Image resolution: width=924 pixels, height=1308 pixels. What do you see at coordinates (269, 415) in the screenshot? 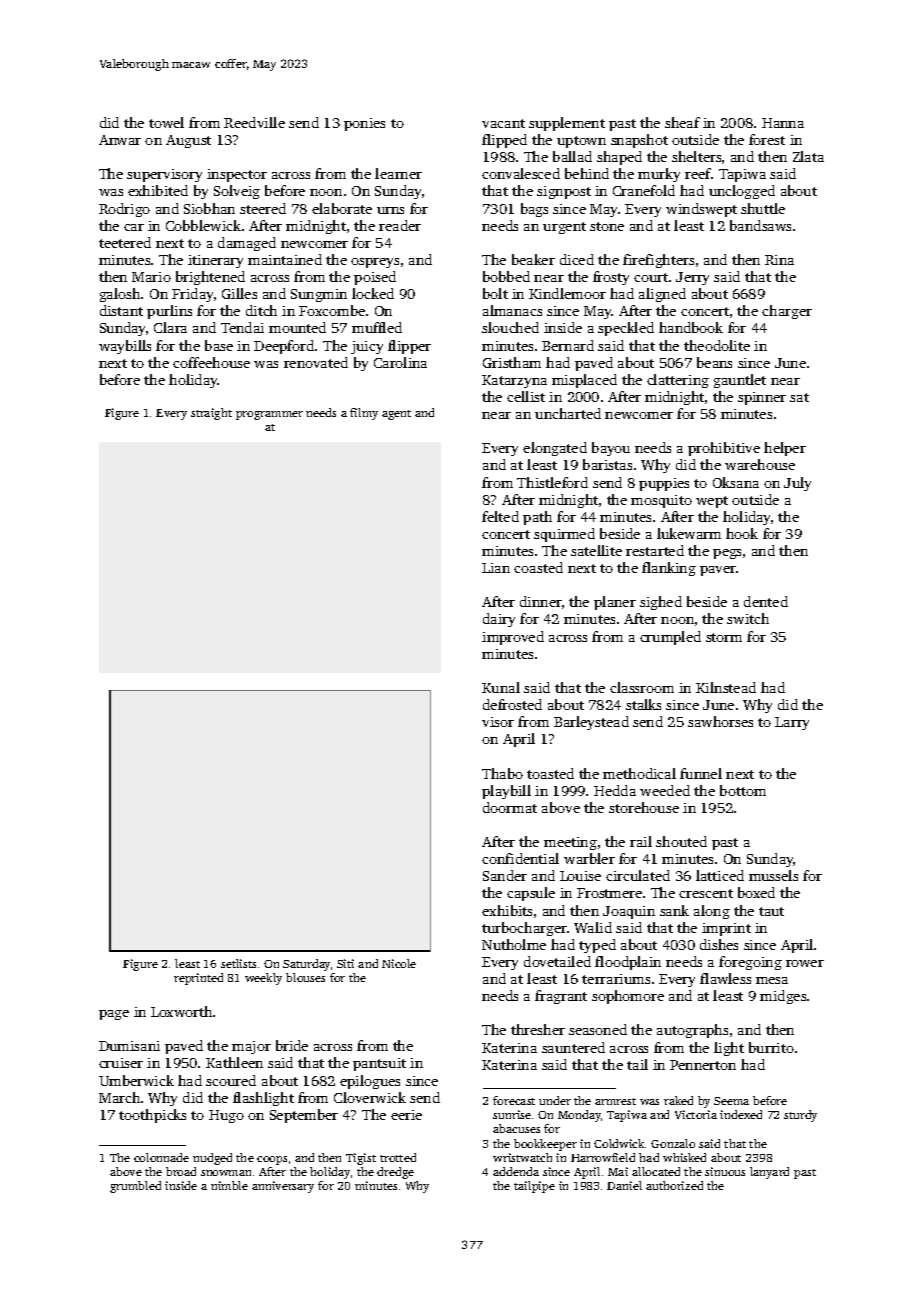
I see `programmer` at bounding box center [269, 415].
